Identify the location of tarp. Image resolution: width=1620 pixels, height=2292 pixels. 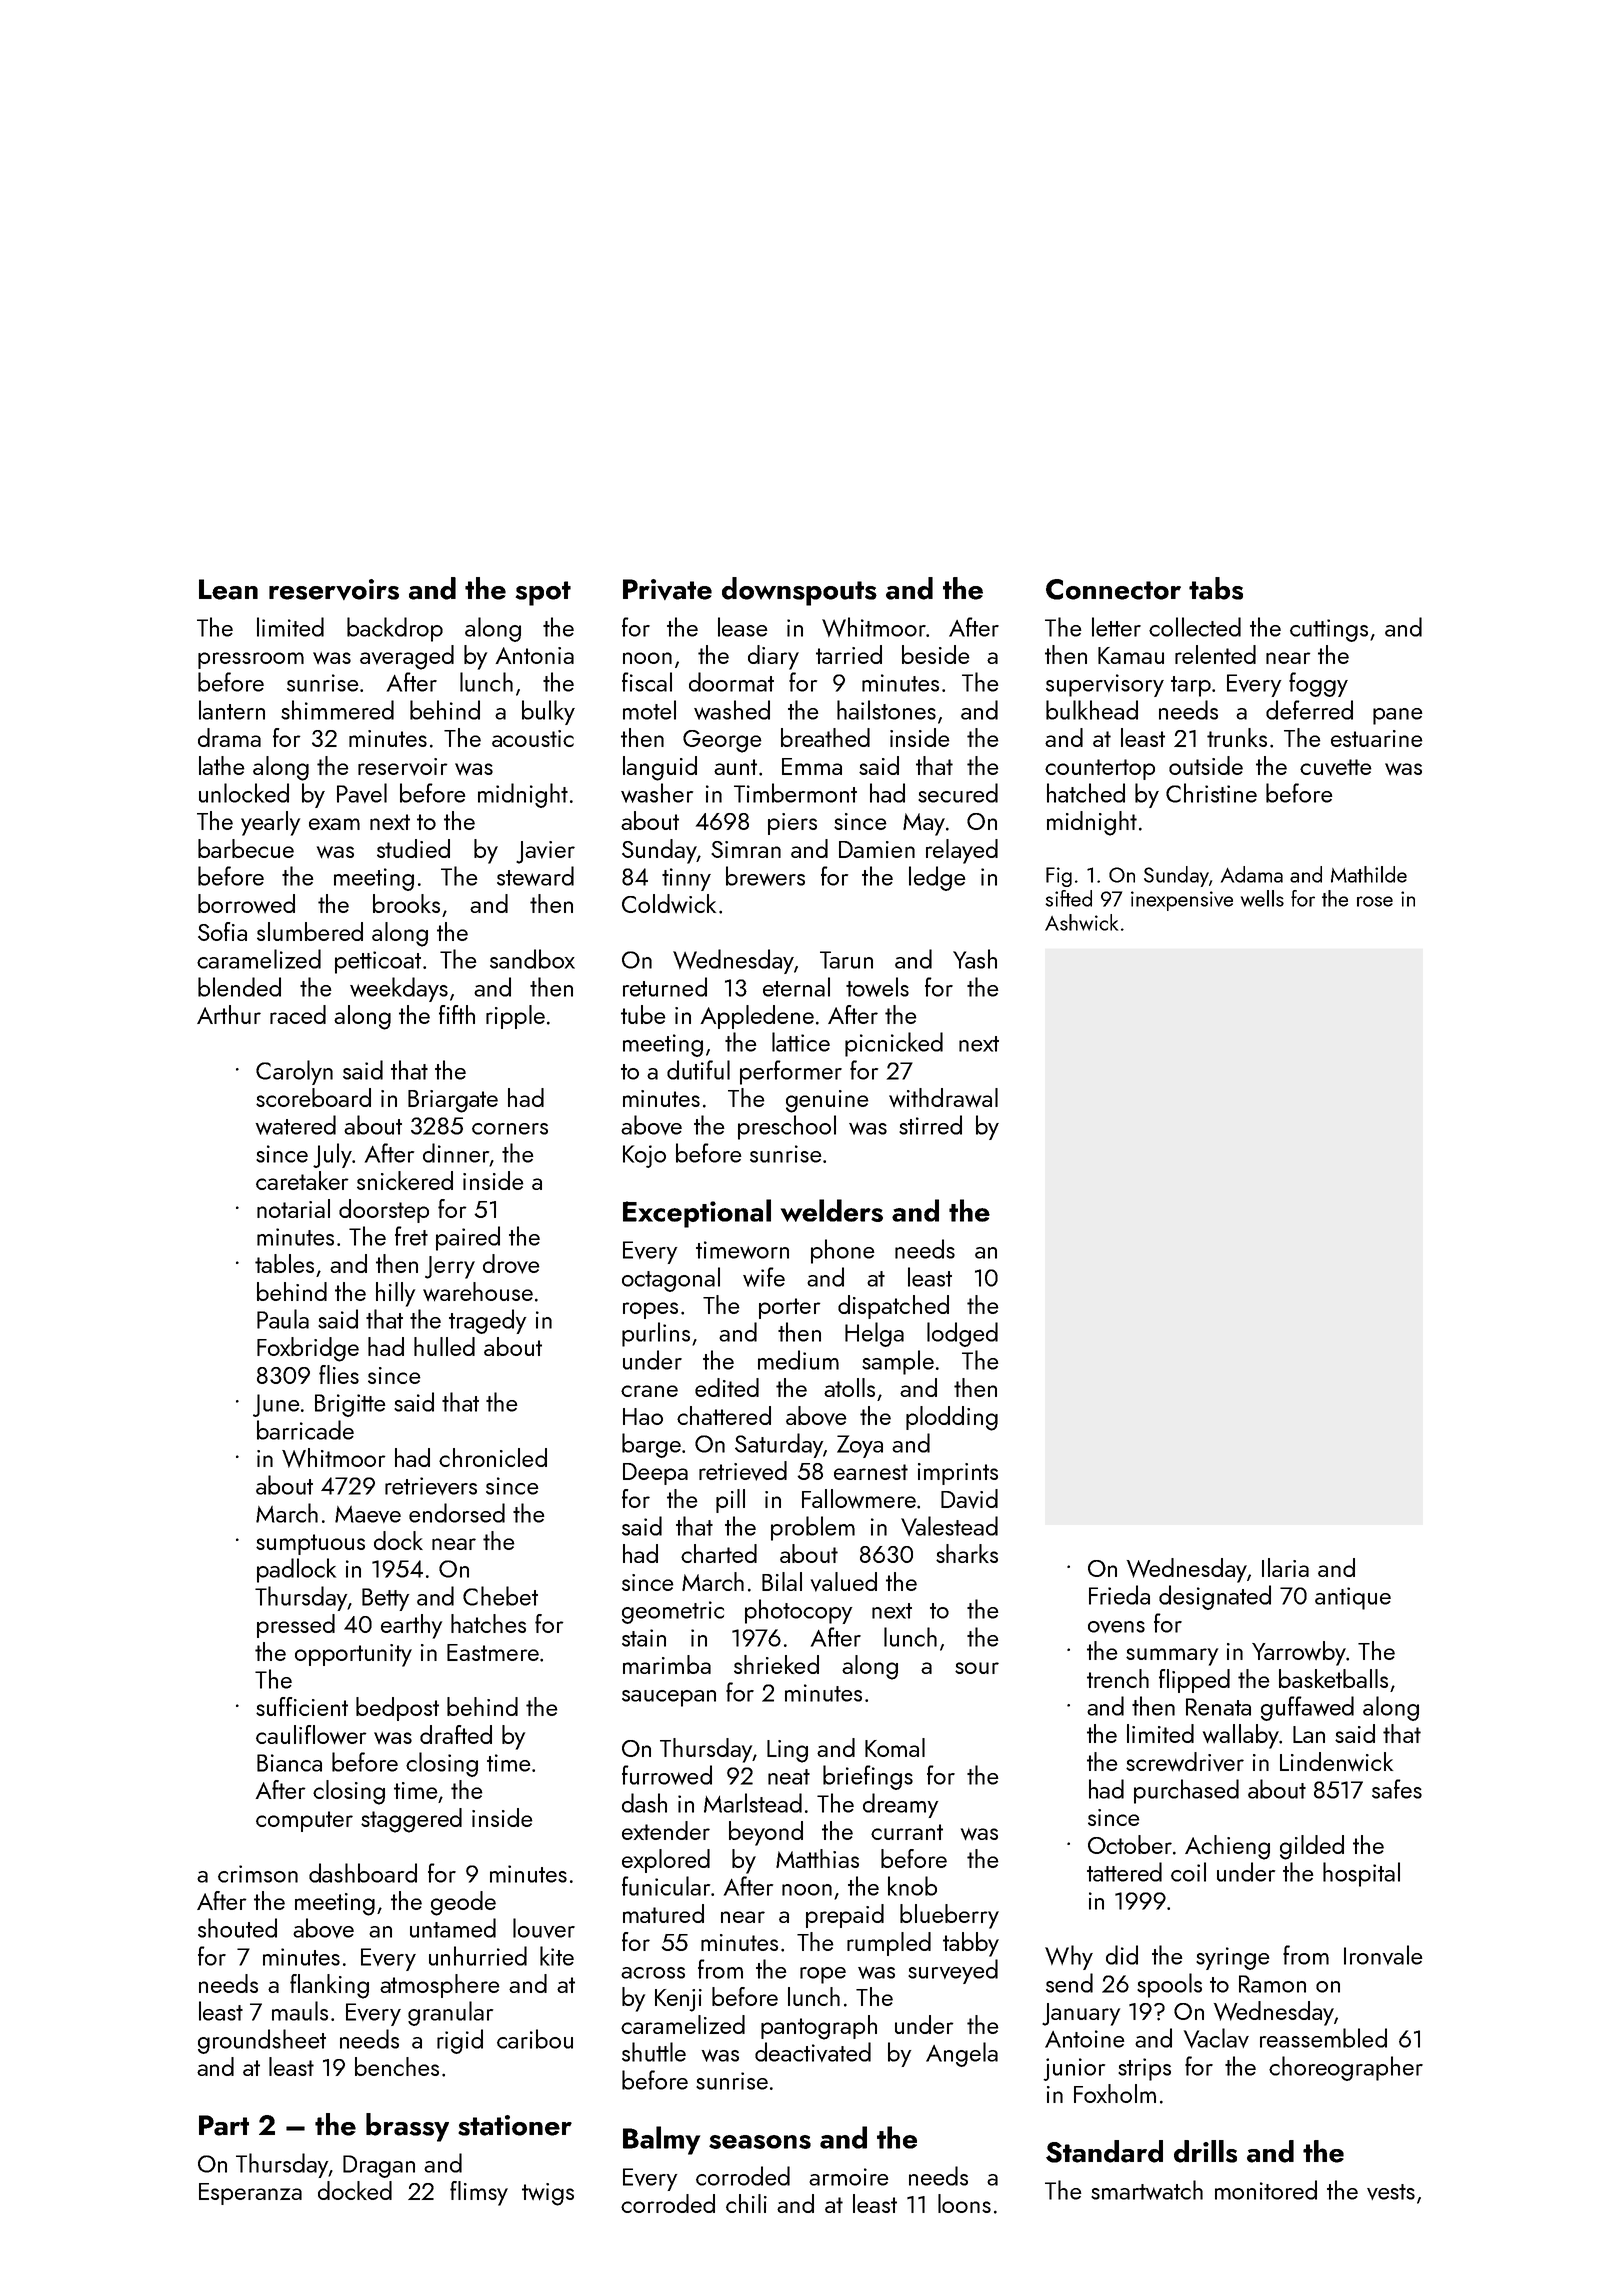
(1191, 686).
